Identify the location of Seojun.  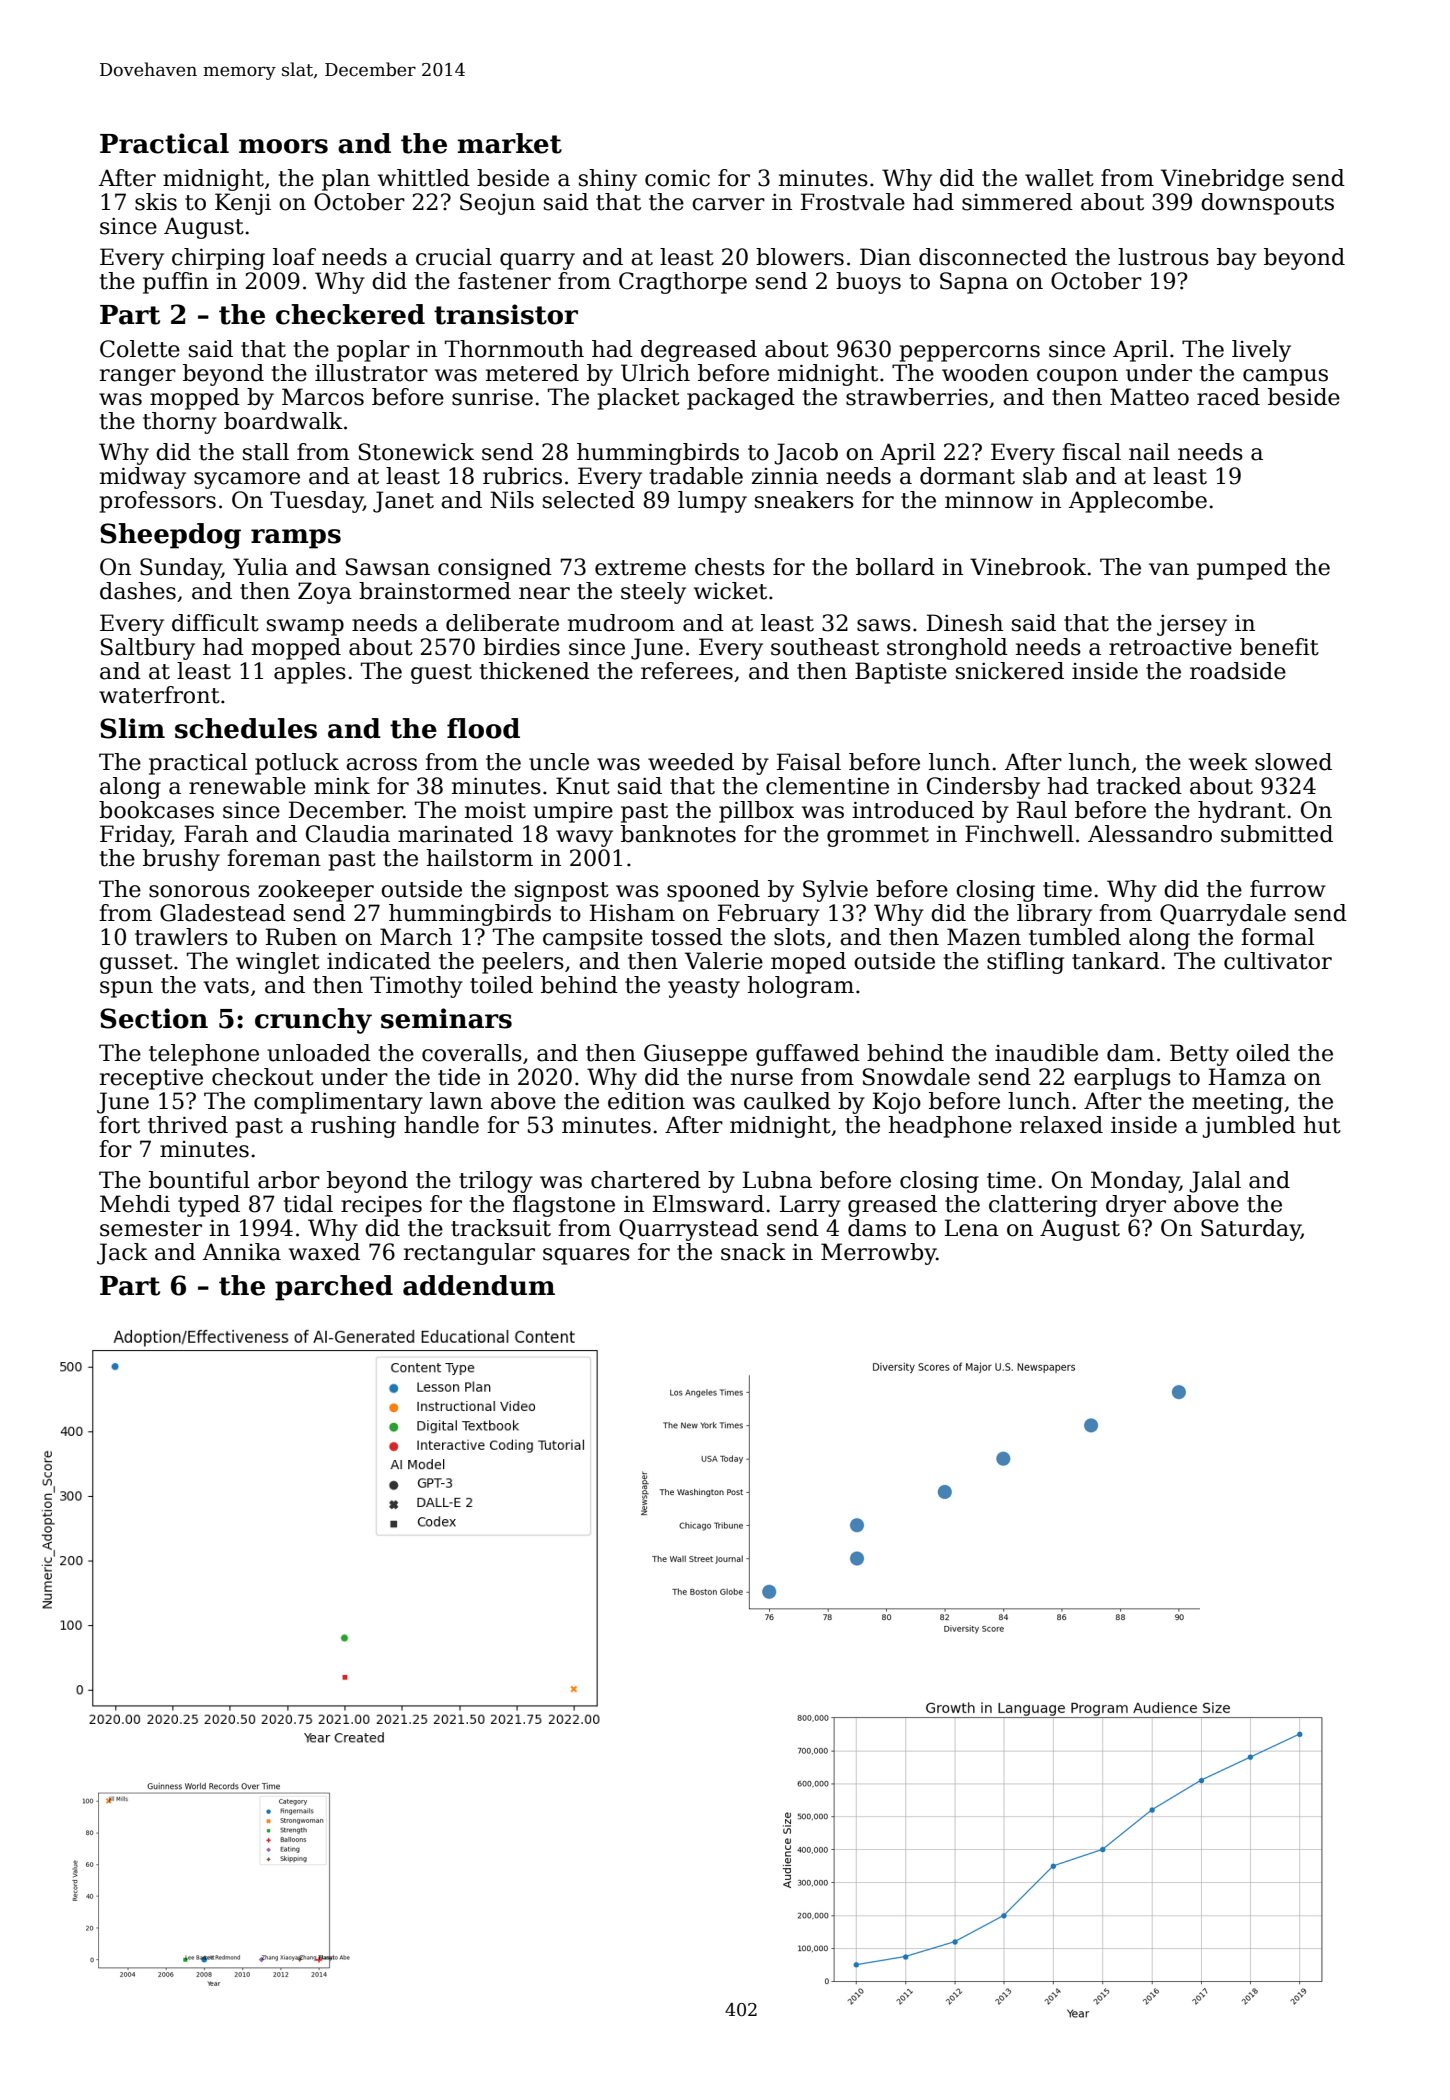
(497, 204).
